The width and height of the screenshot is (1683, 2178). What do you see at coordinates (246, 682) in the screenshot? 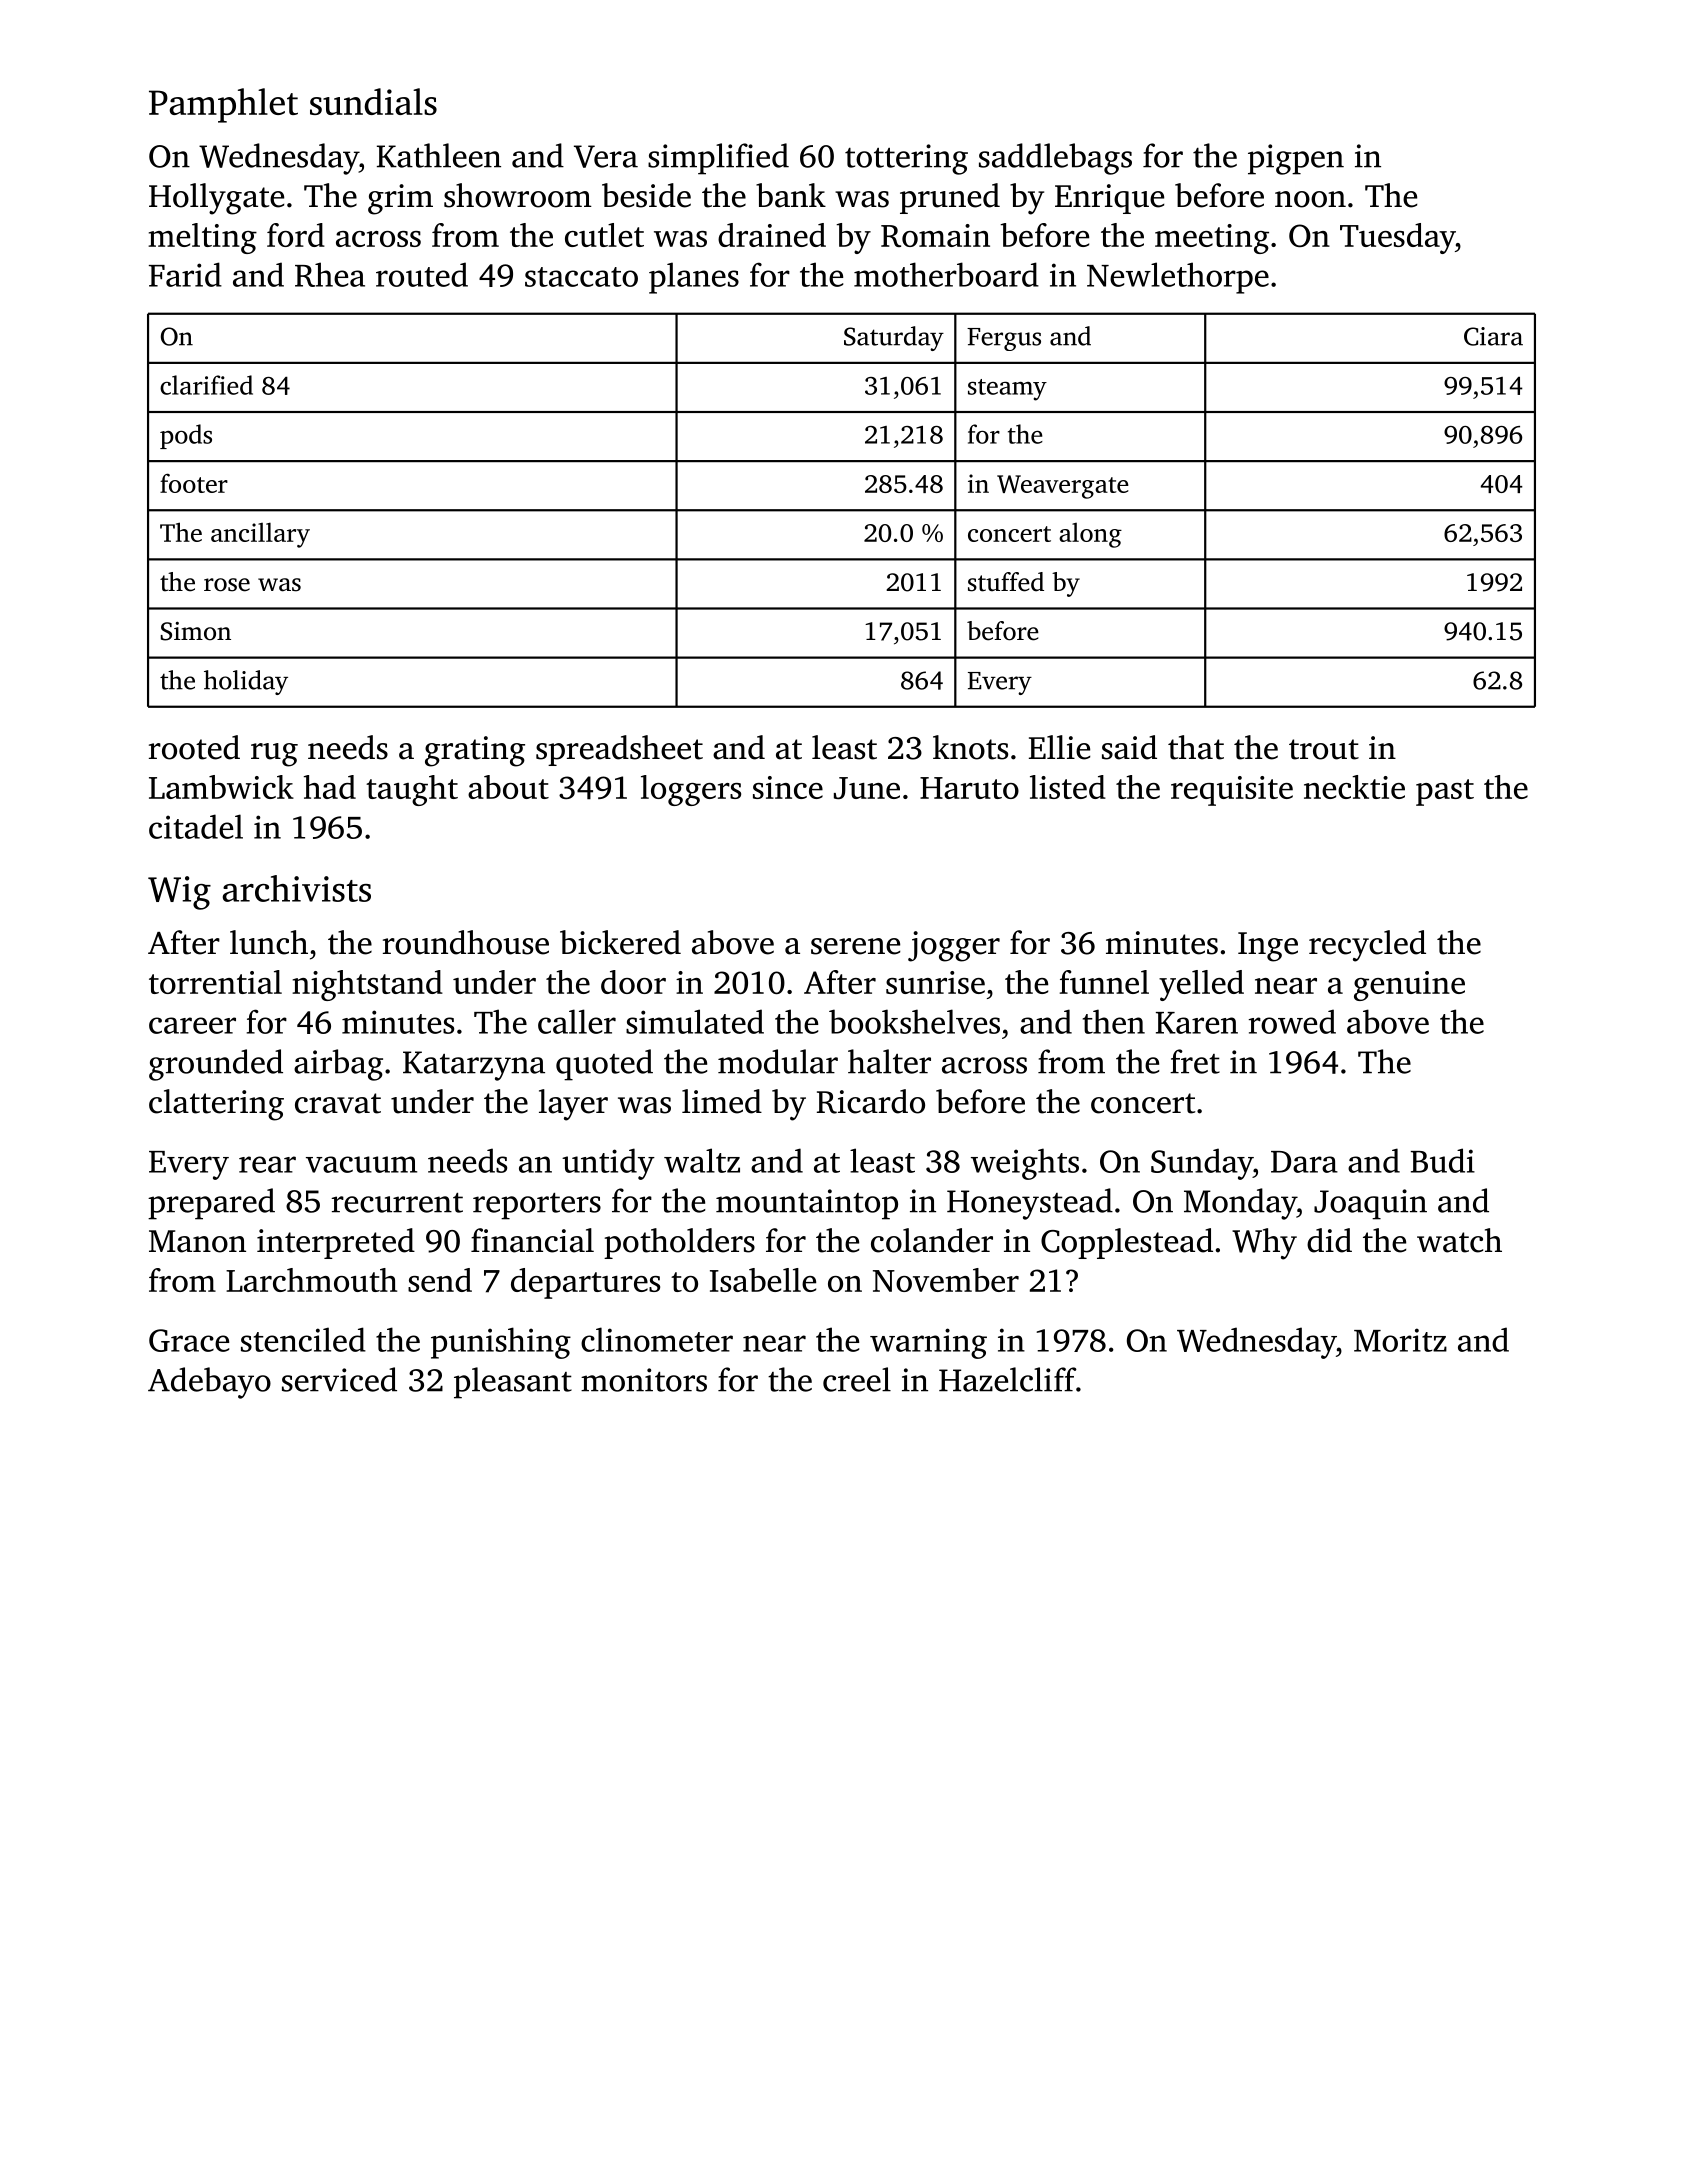
I see `holiday` at bounding box center [246, 682].
